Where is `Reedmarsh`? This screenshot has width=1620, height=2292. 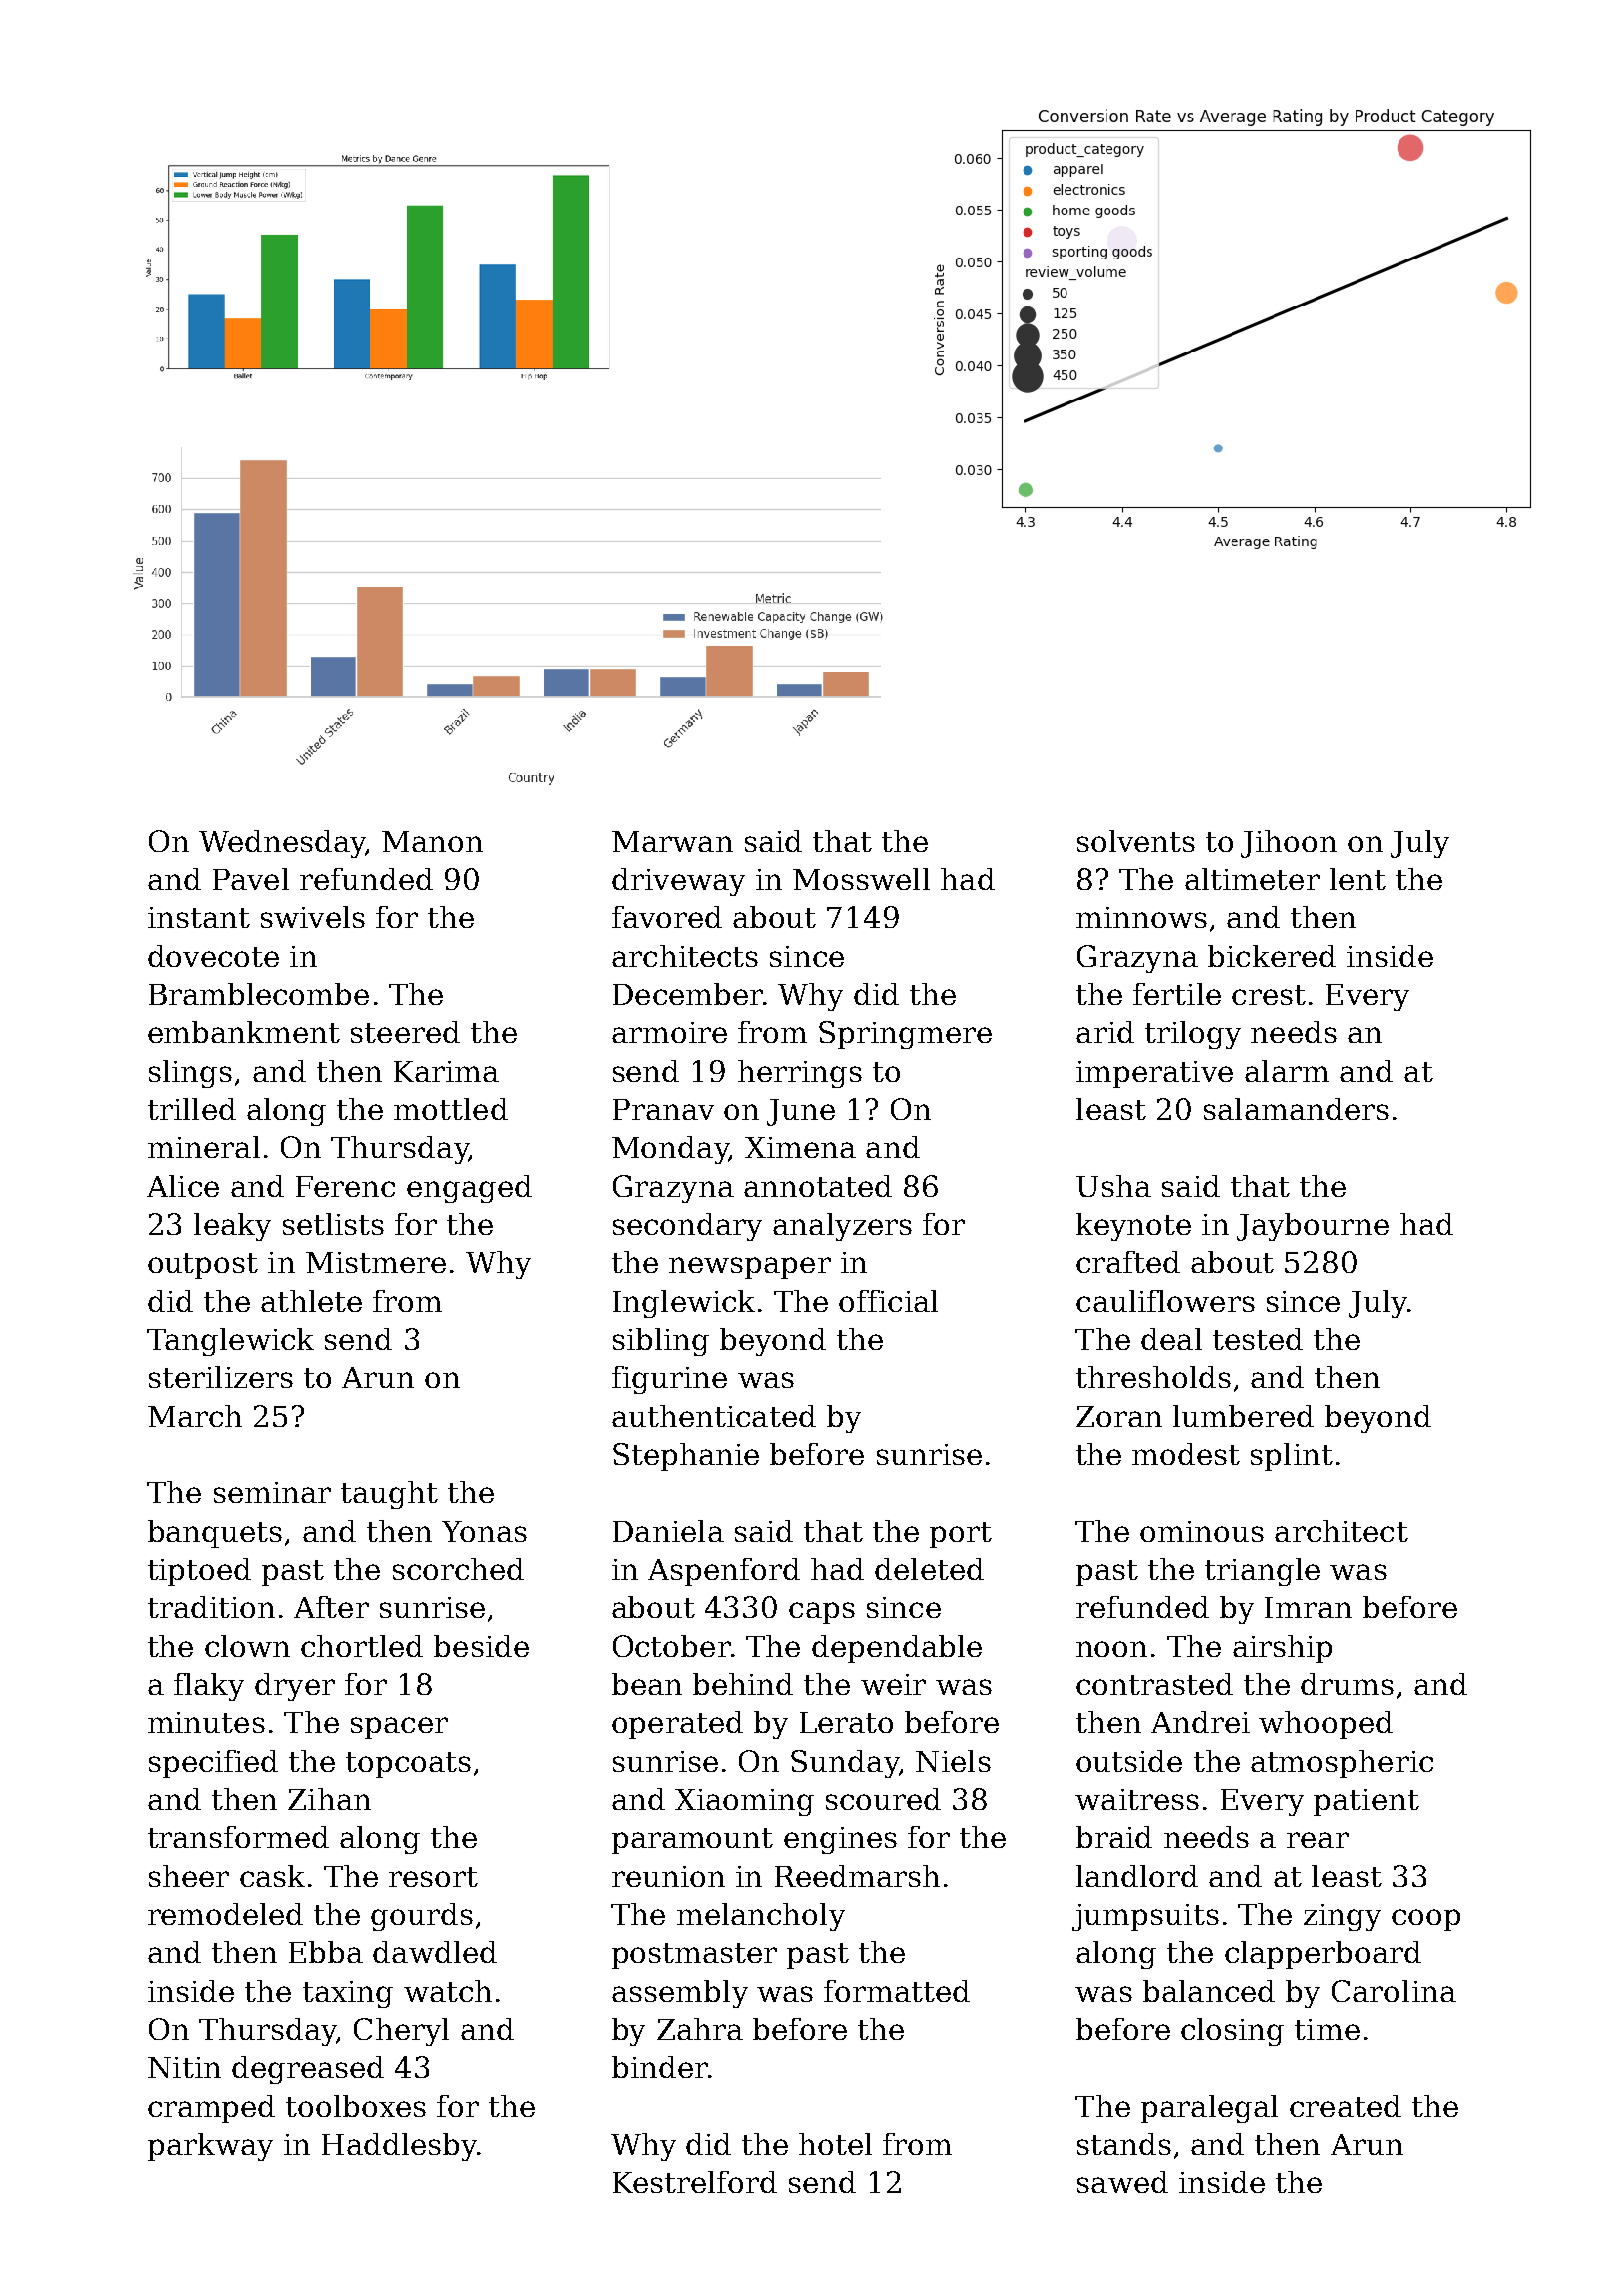
Reedmarsh is located at coordinates (857, 1876).
